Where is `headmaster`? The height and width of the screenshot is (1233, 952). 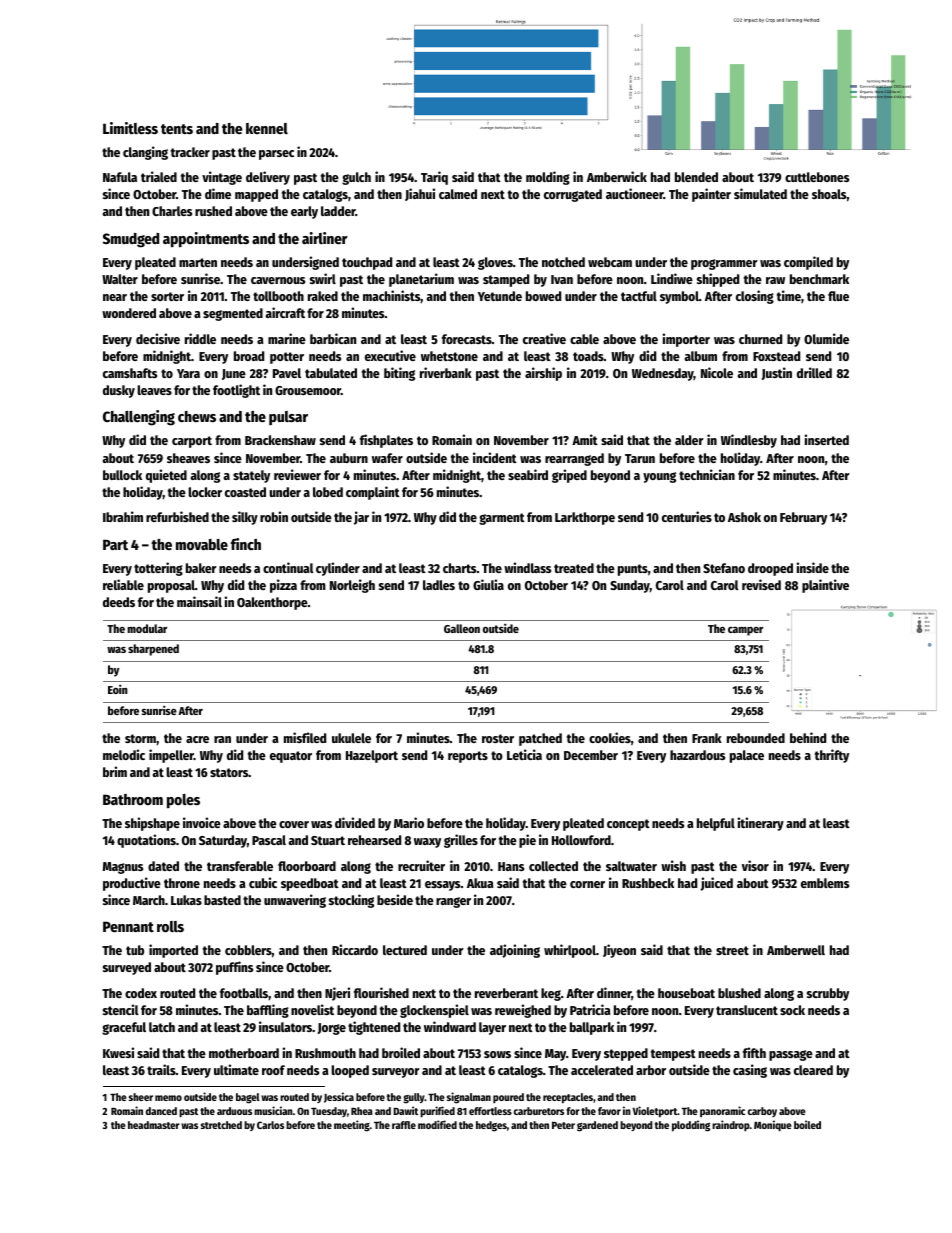
headmaster is located at coordinates (154, 1125).
